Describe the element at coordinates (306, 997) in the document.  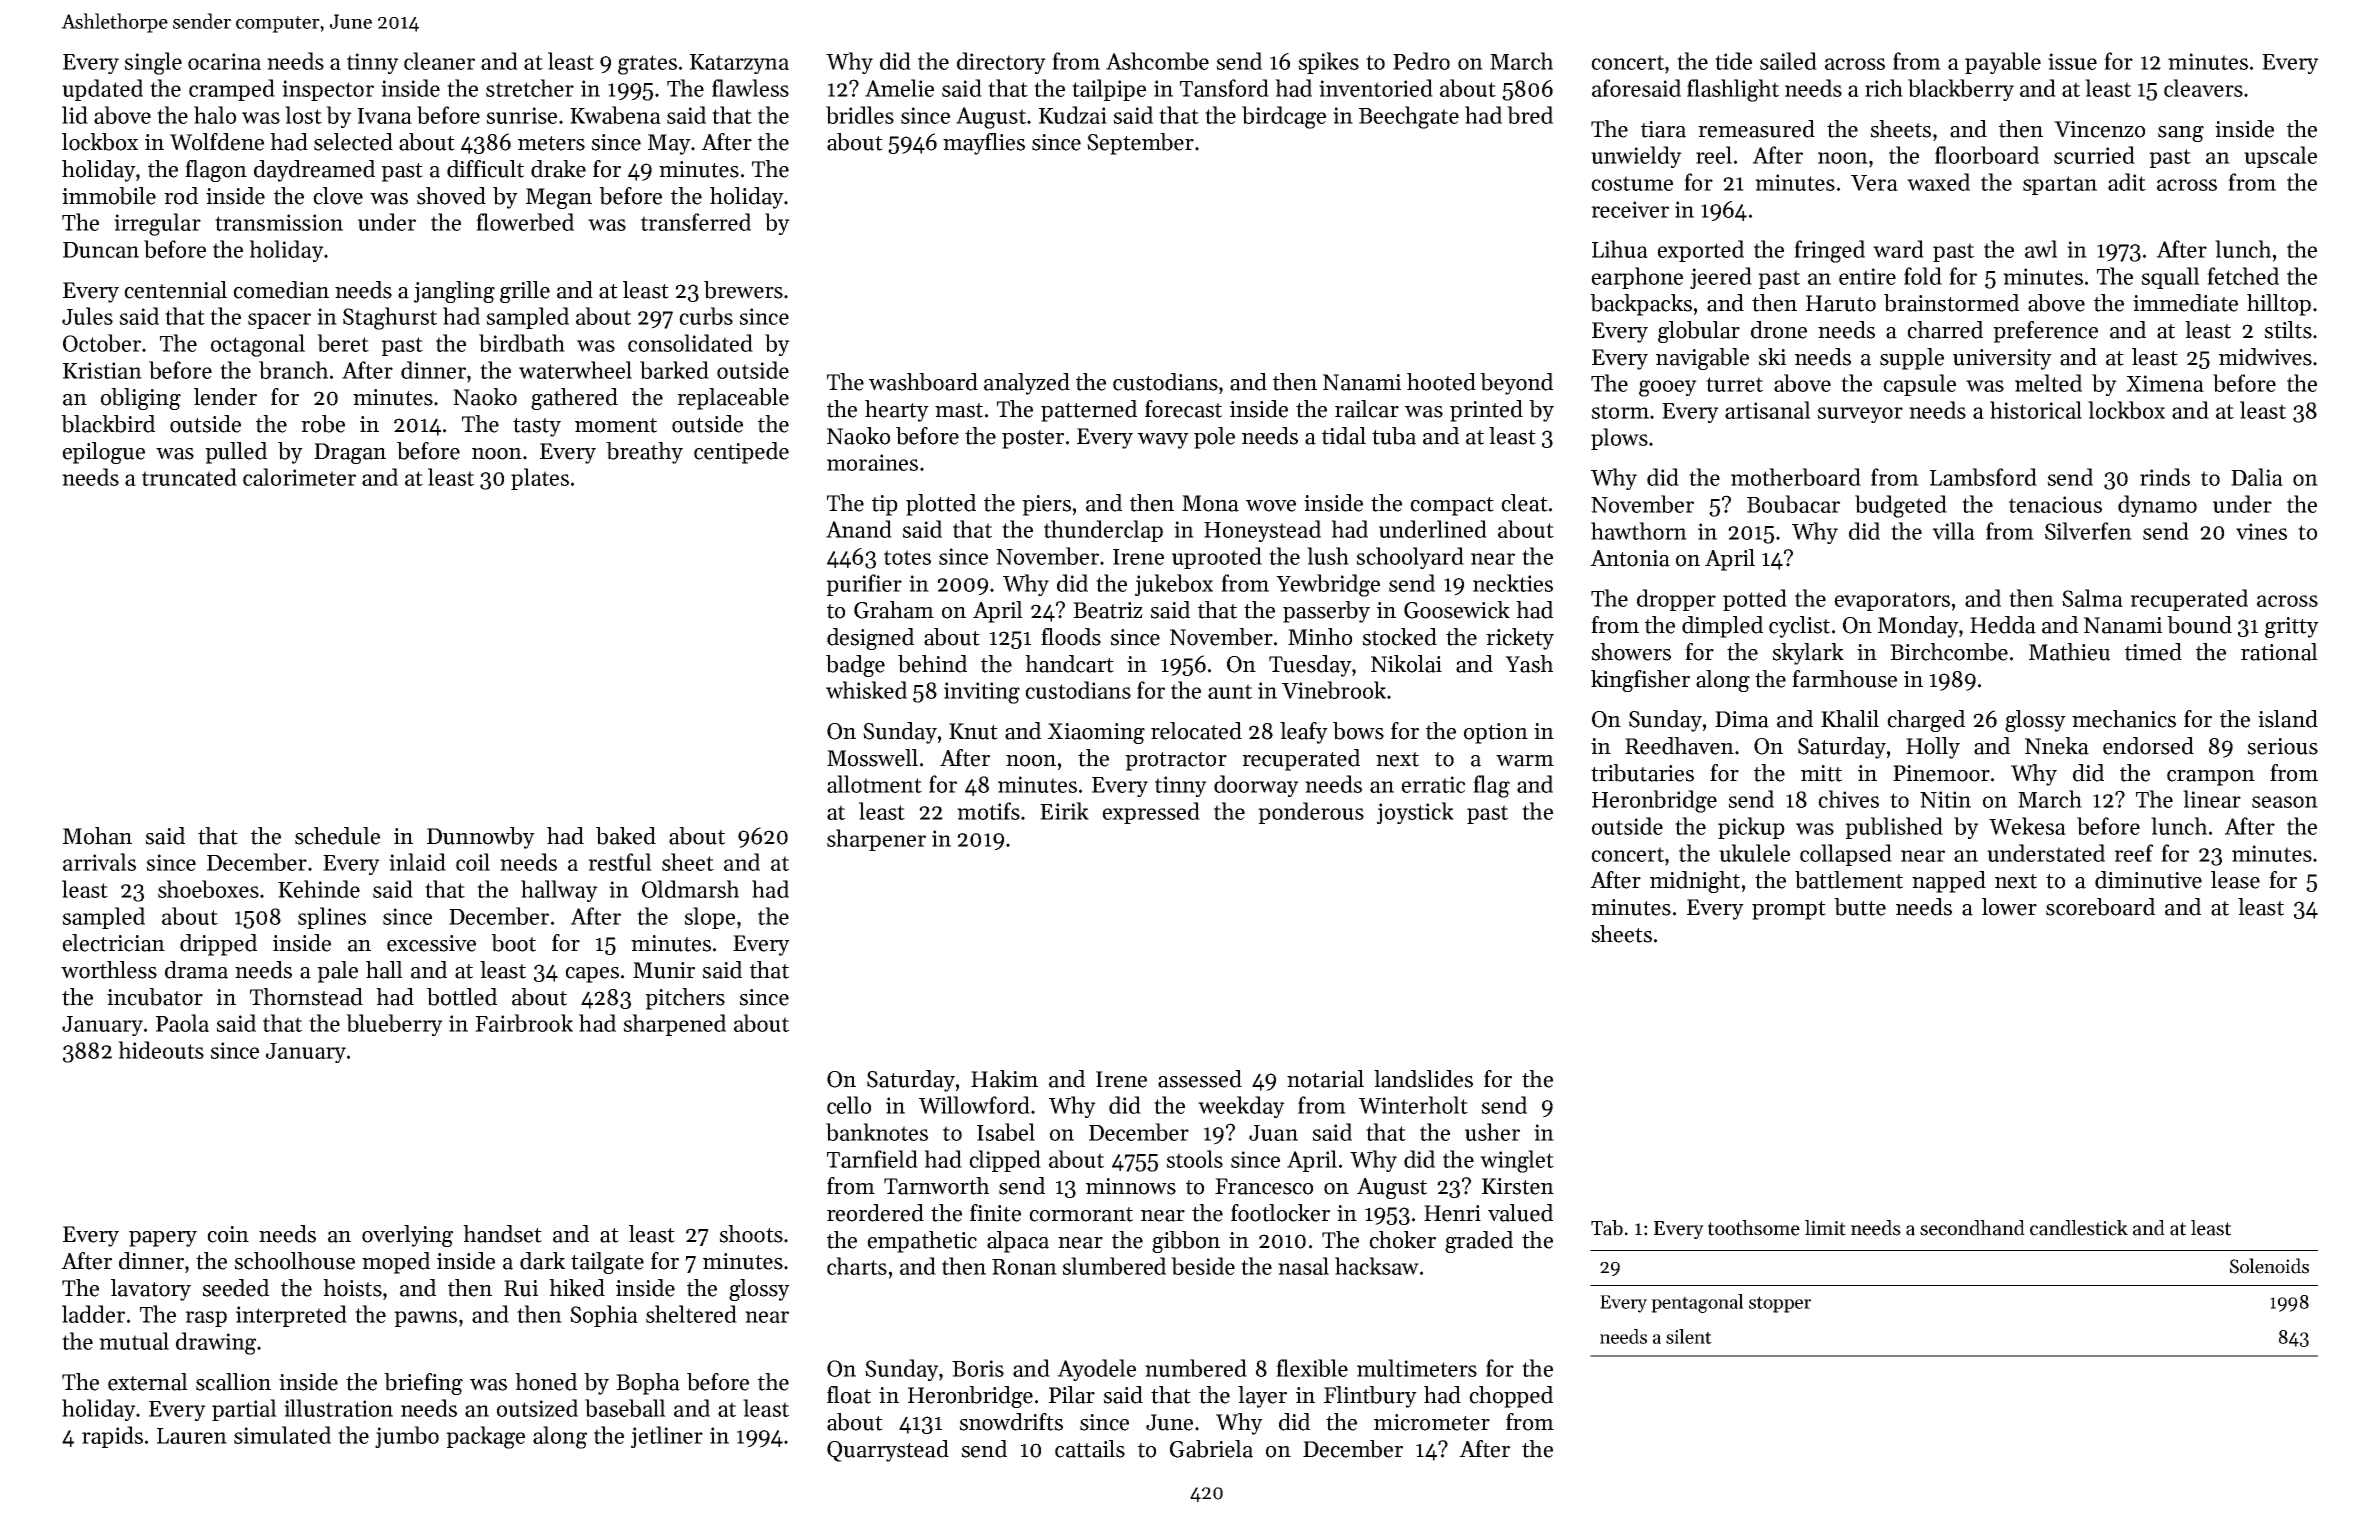
I see `Thornstead` at that location.
